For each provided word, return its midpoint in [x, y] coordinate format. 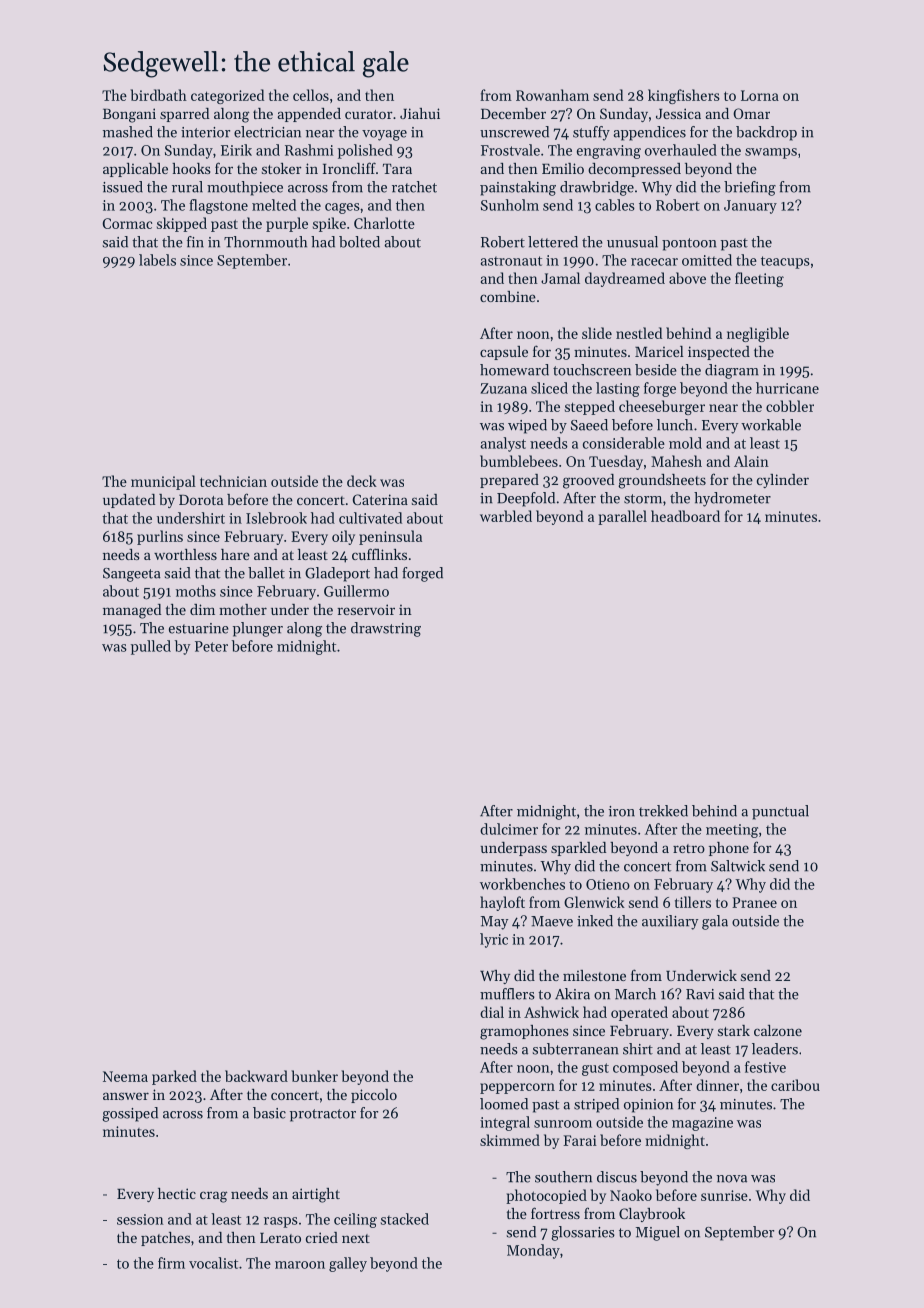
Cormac [127, 223]
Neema [125, 1076]
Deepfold [526, 499]
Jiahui [420, 113]
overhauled [681, 150]
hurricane [787, 388]
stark [734, 1030]
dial [492, 1012]
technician [233, 481]
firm [171, 1263]
